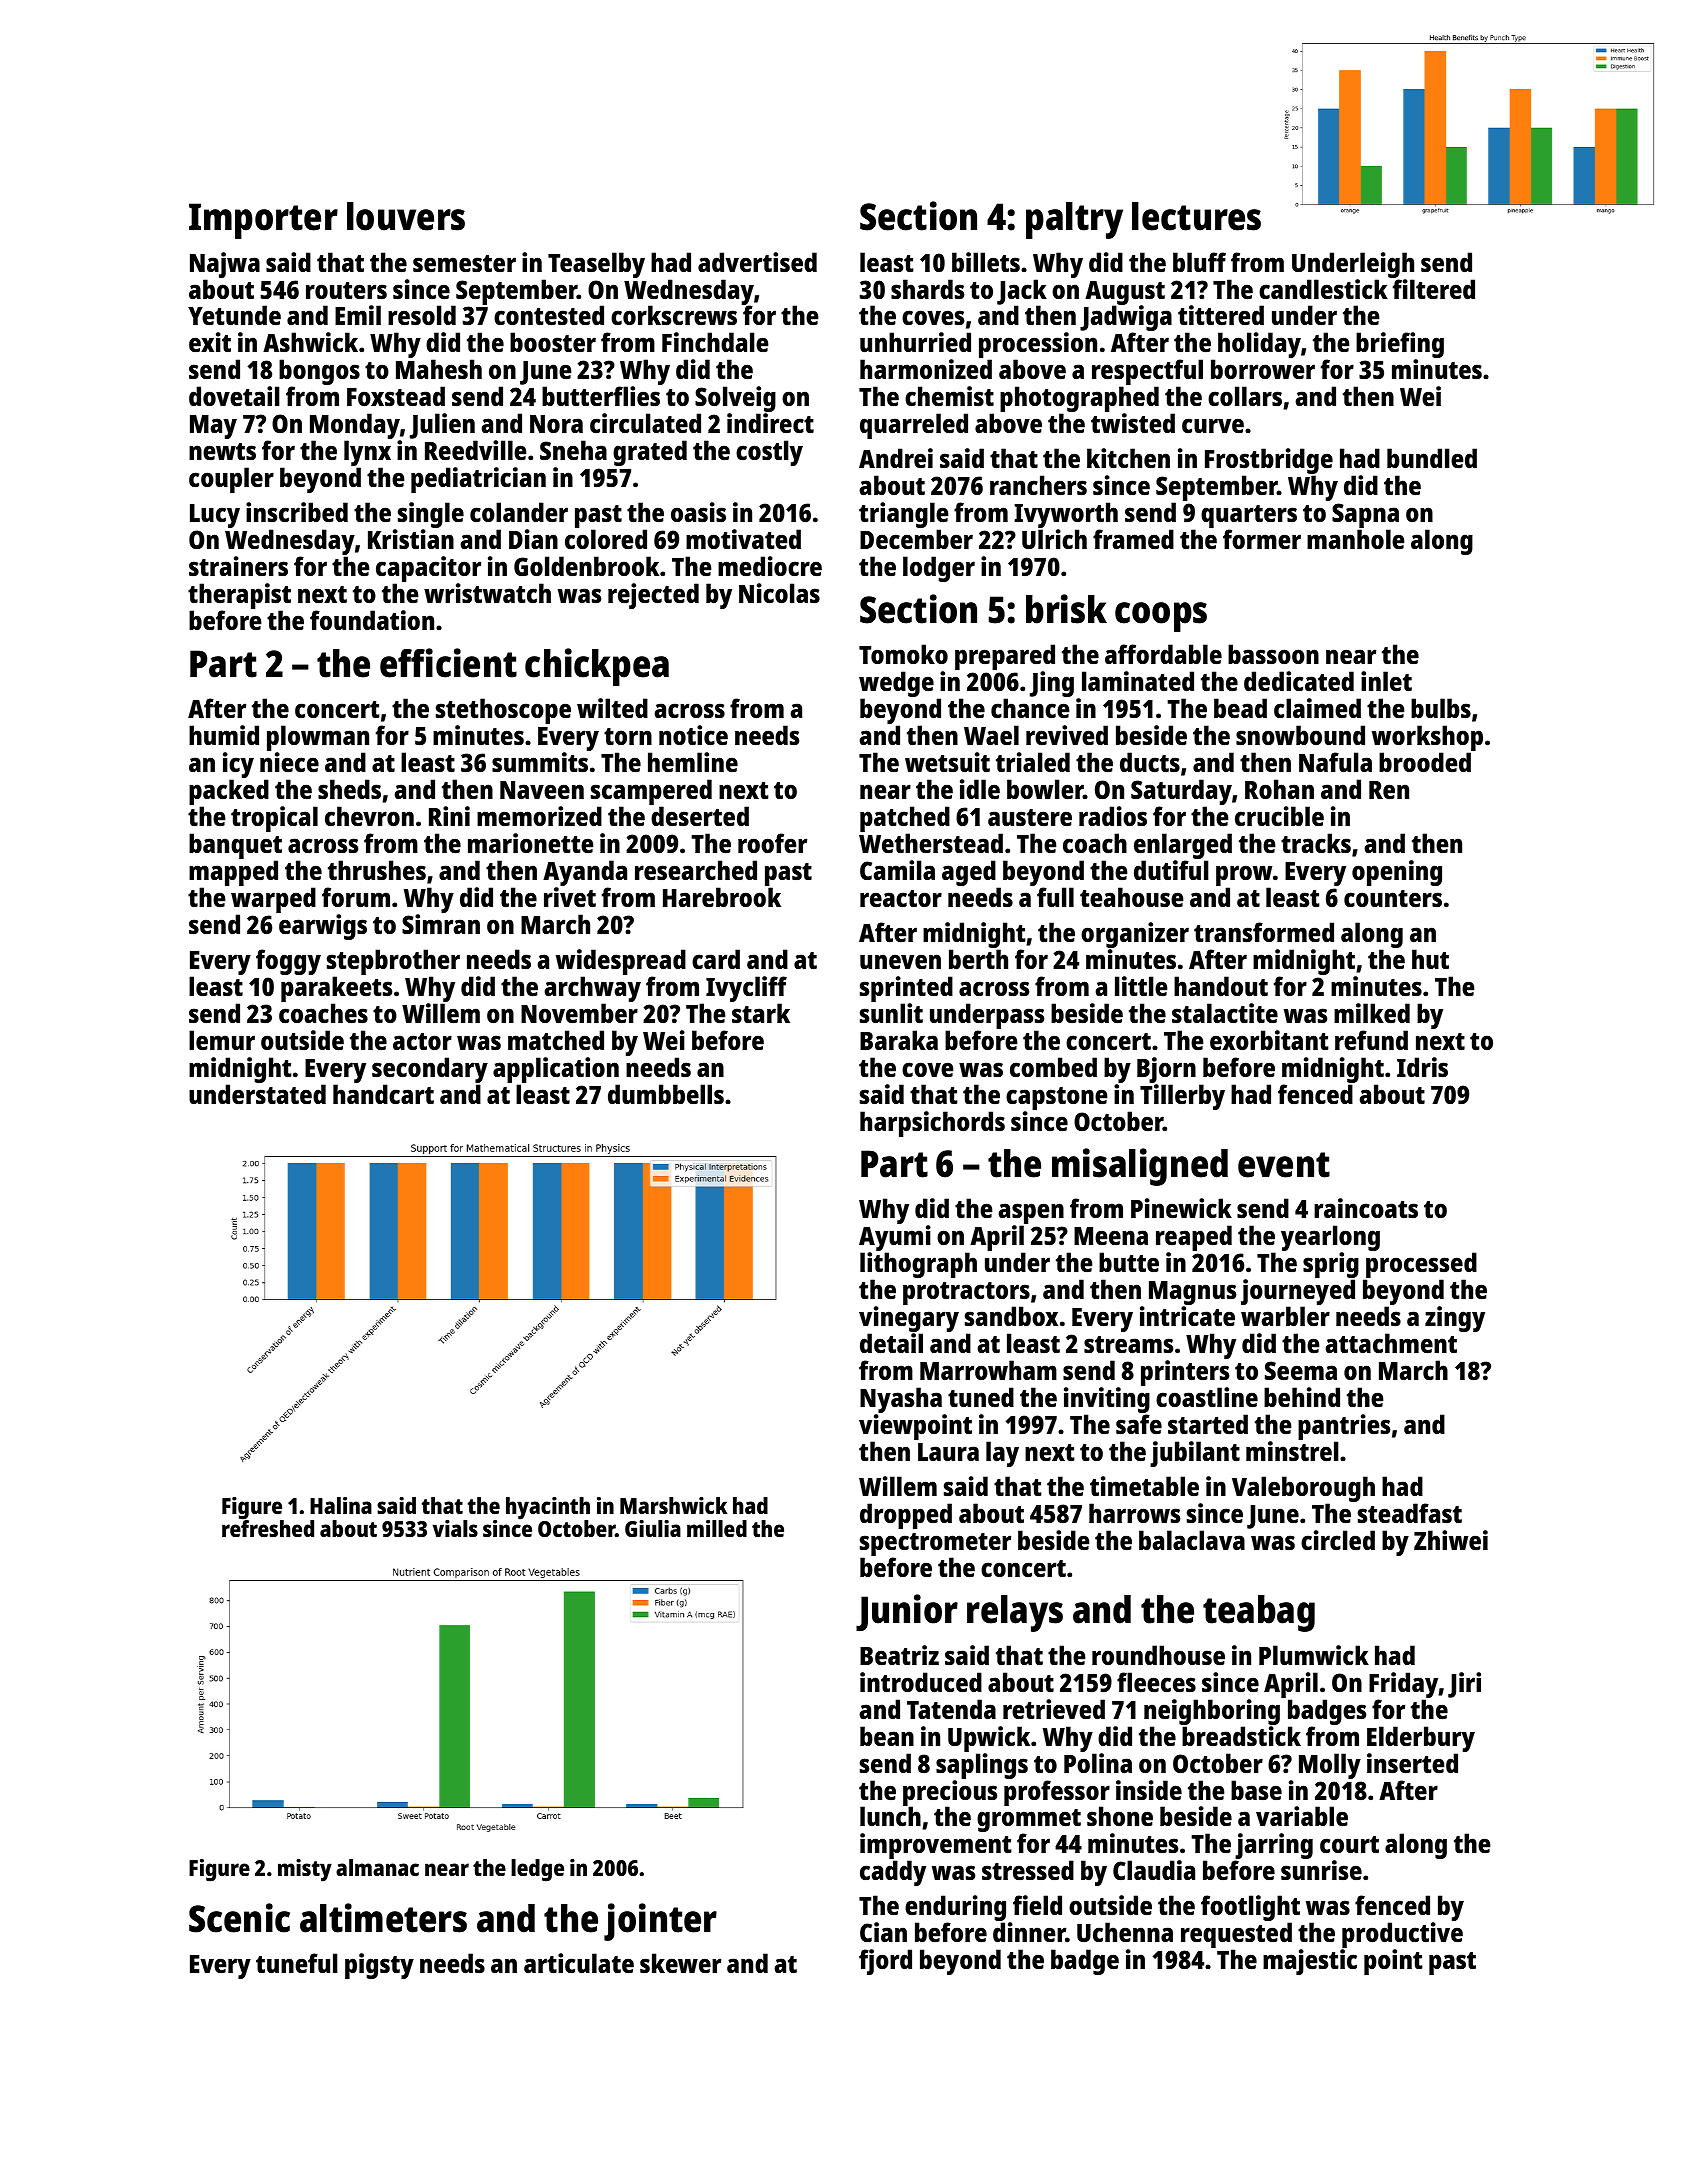  Describe the element at coordinates (305, 1870) in the document. I see `misty` at that location.
